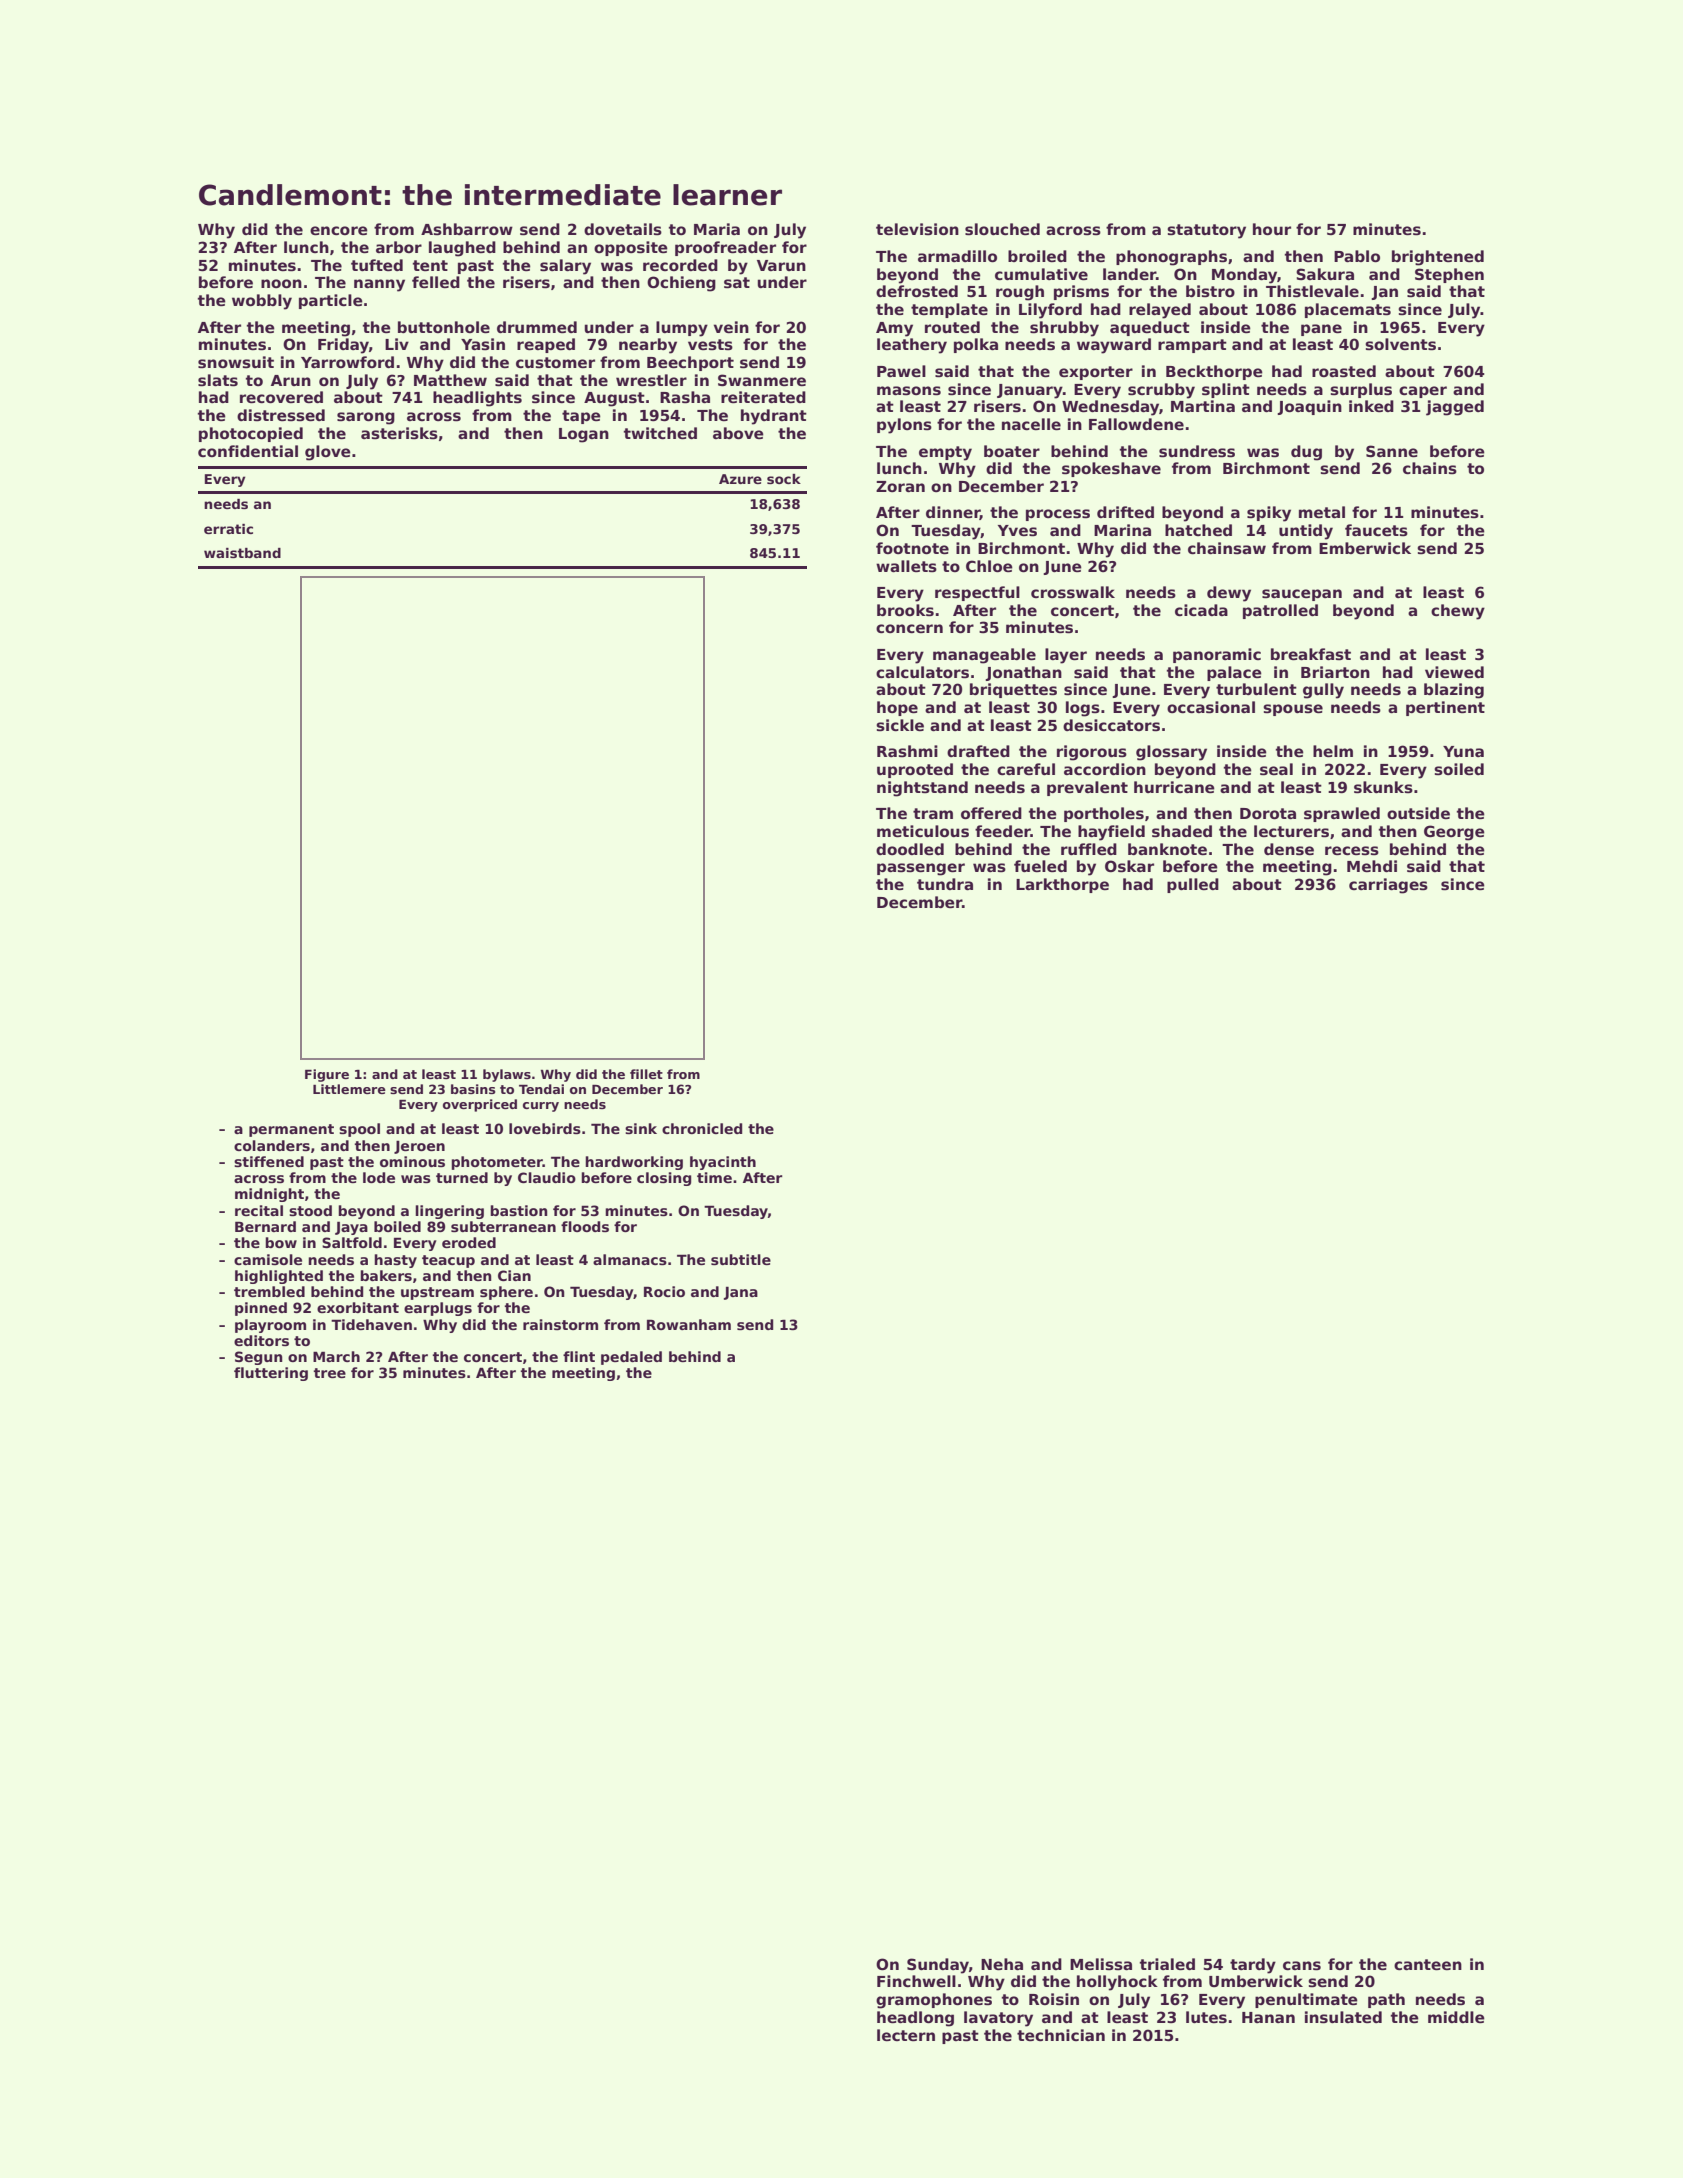  What do you see at coordinates (916, 1981) in the screenshot?
I see `Finchwell` at bounding box center [916, 1981].
